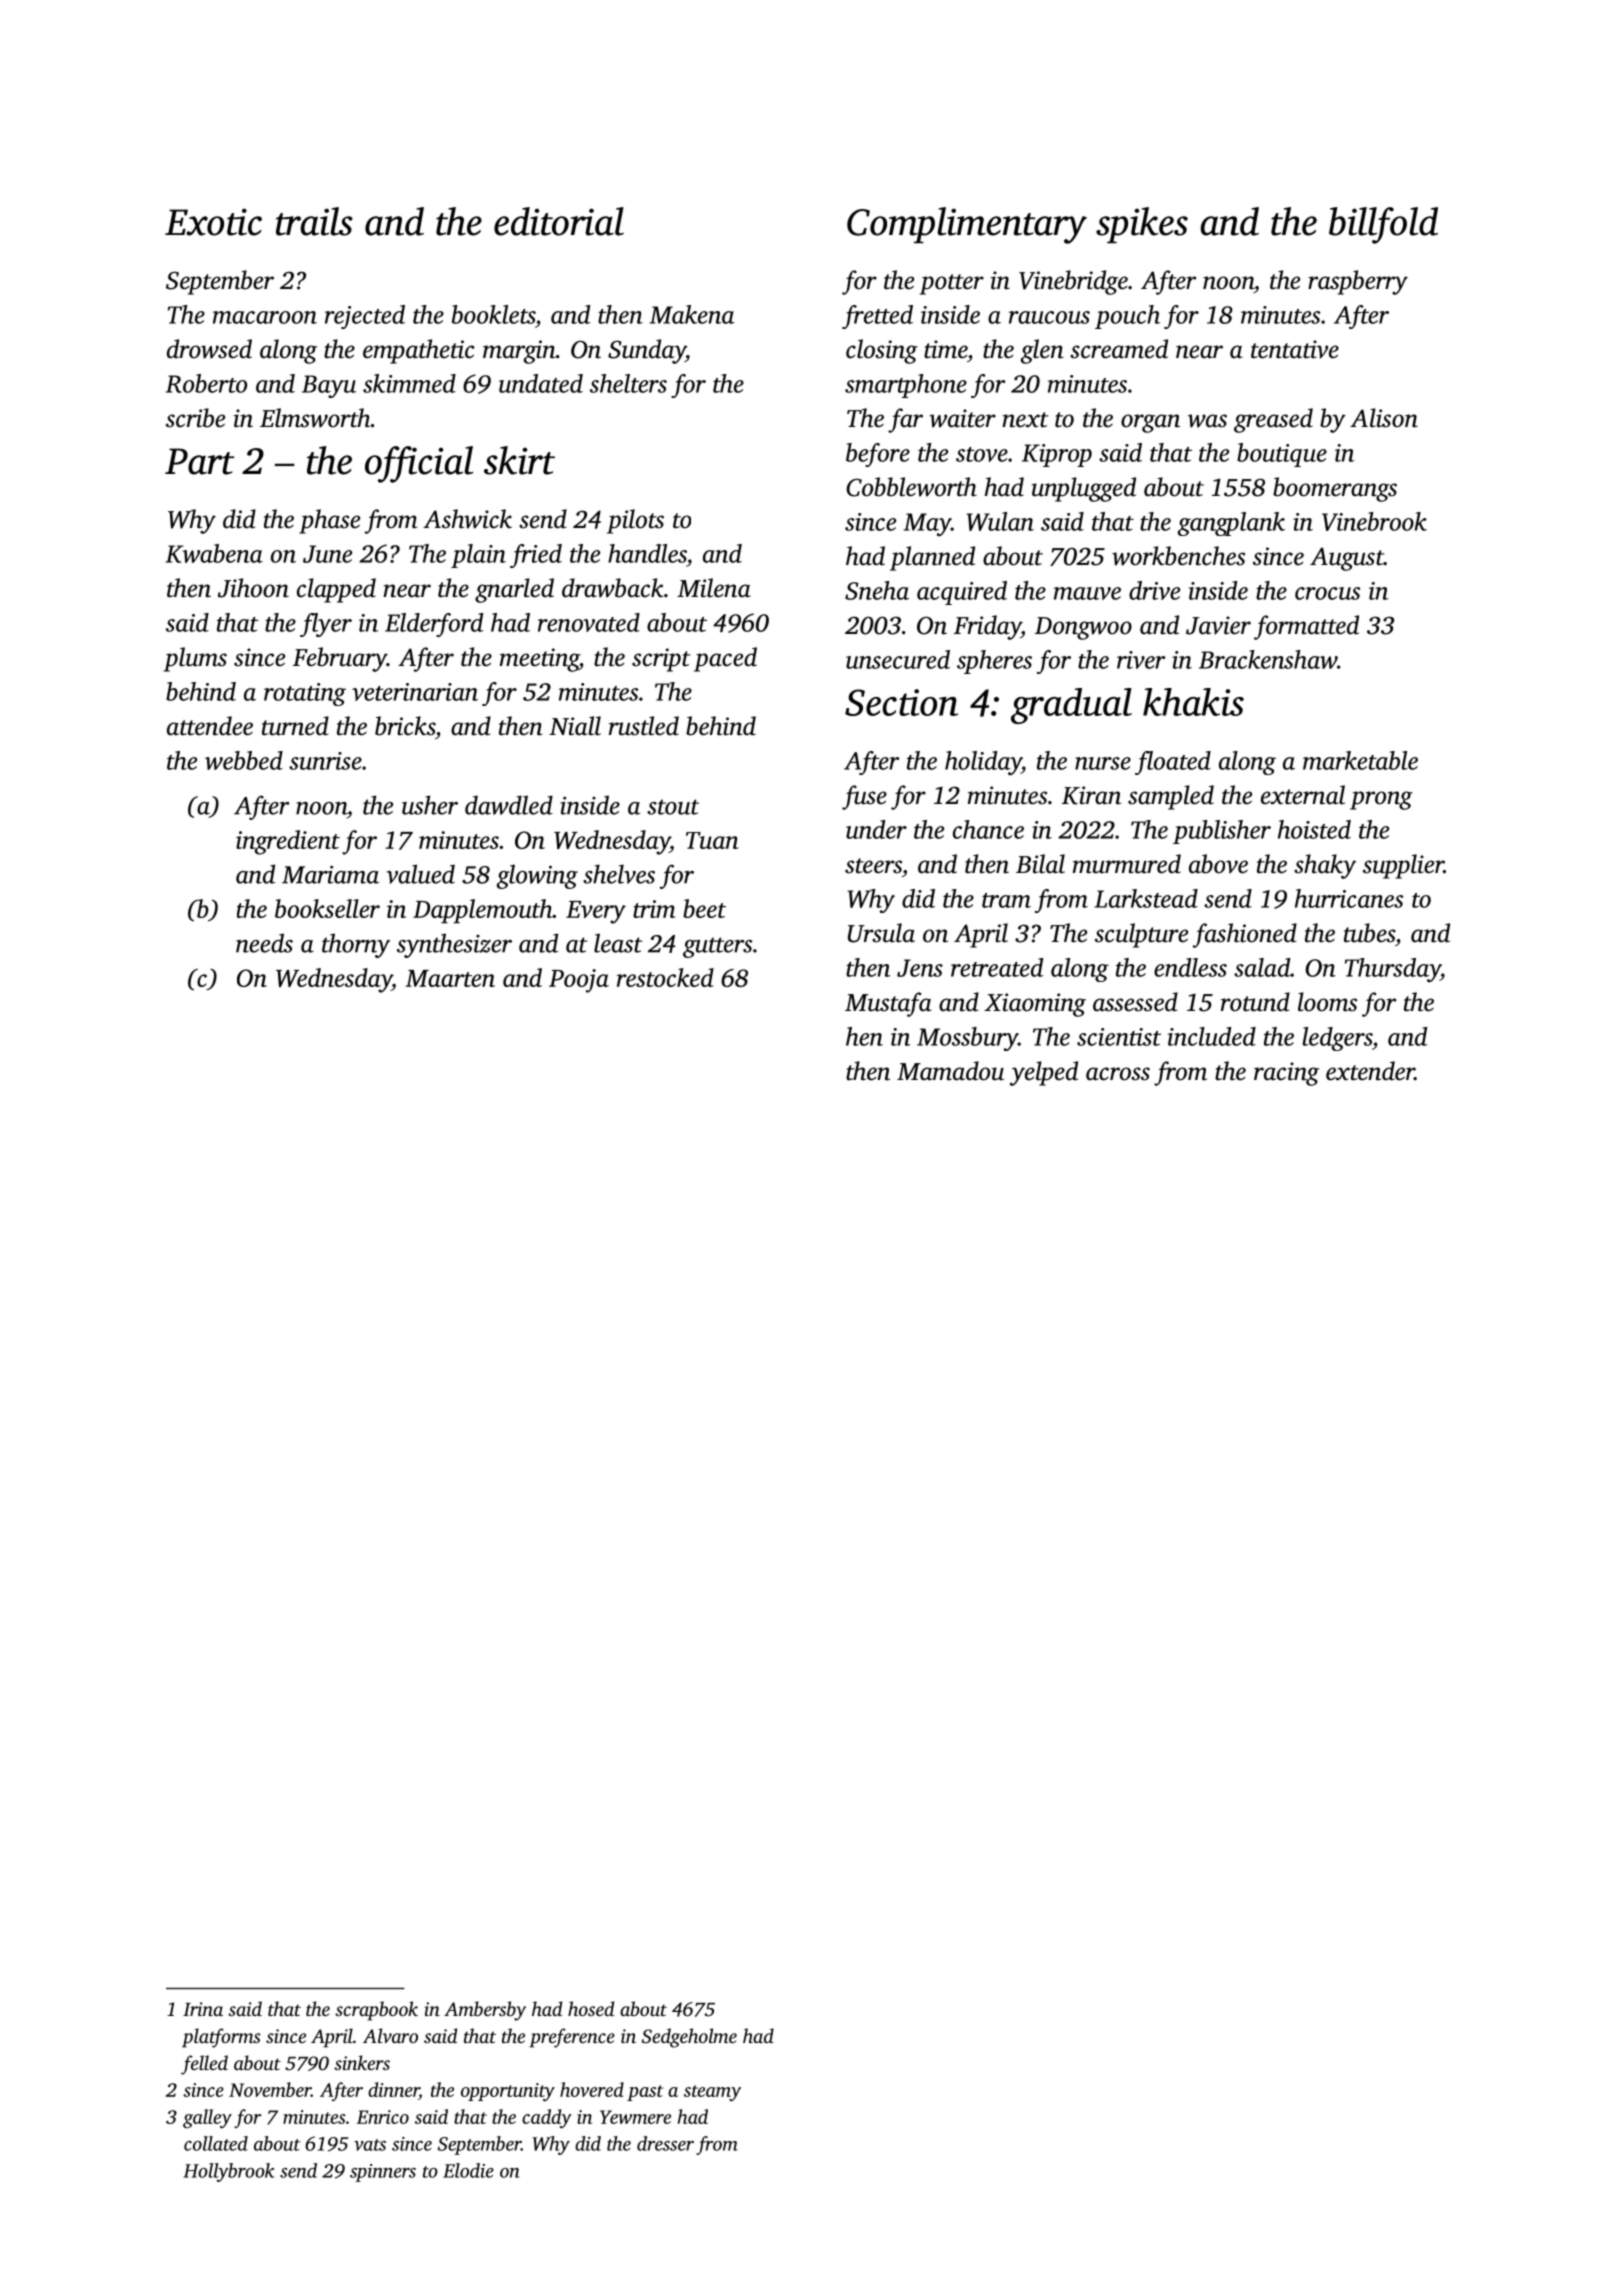  What do you see at coordinates (229, 2172) in the document?
I see `Hollybrook` at bounding box center [229, 2172].
